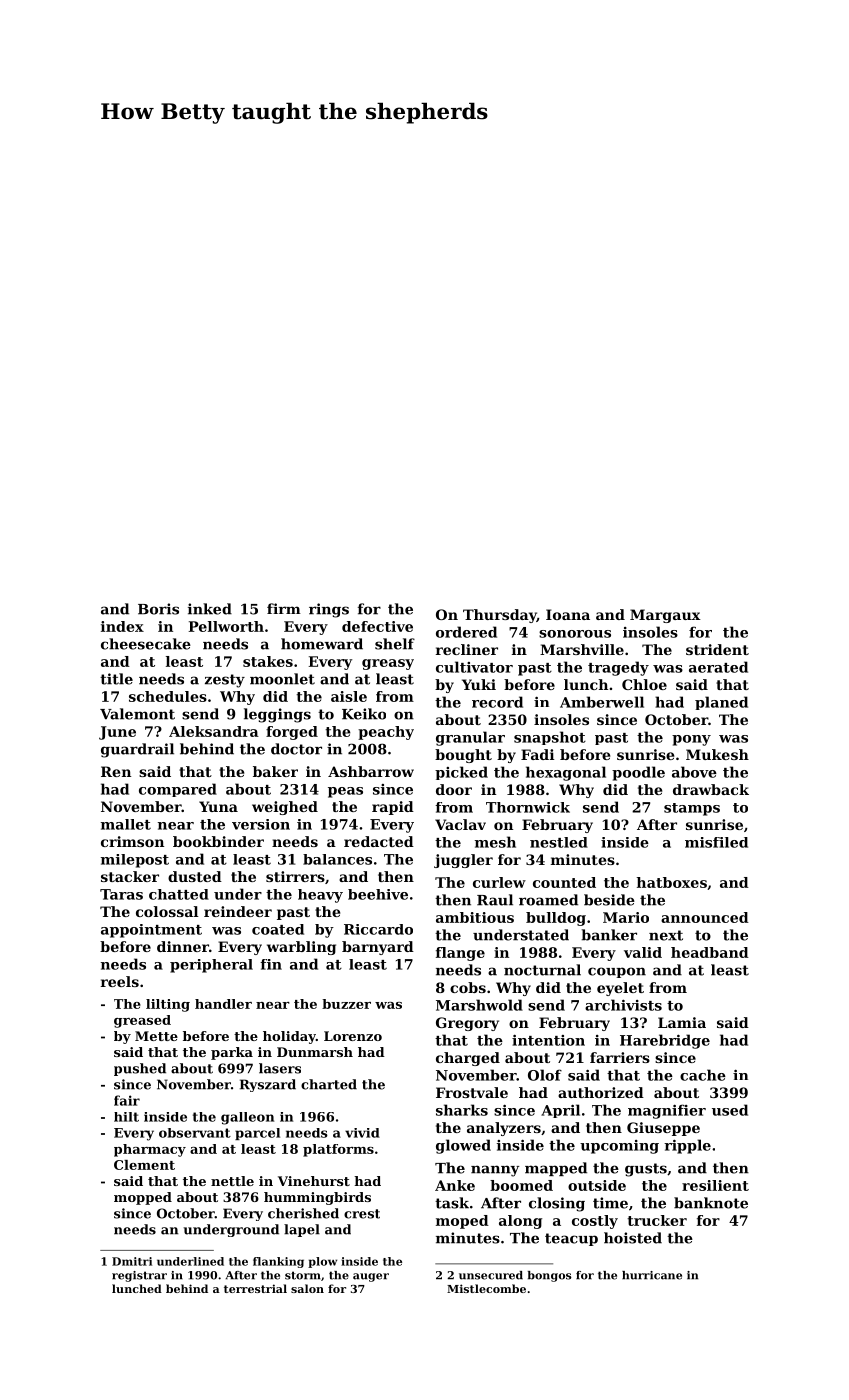 This document has height=1400, width=849. What do you see at coordinates (721, 703) in the document?
I see `planed` at bounding box center [721, 703].
